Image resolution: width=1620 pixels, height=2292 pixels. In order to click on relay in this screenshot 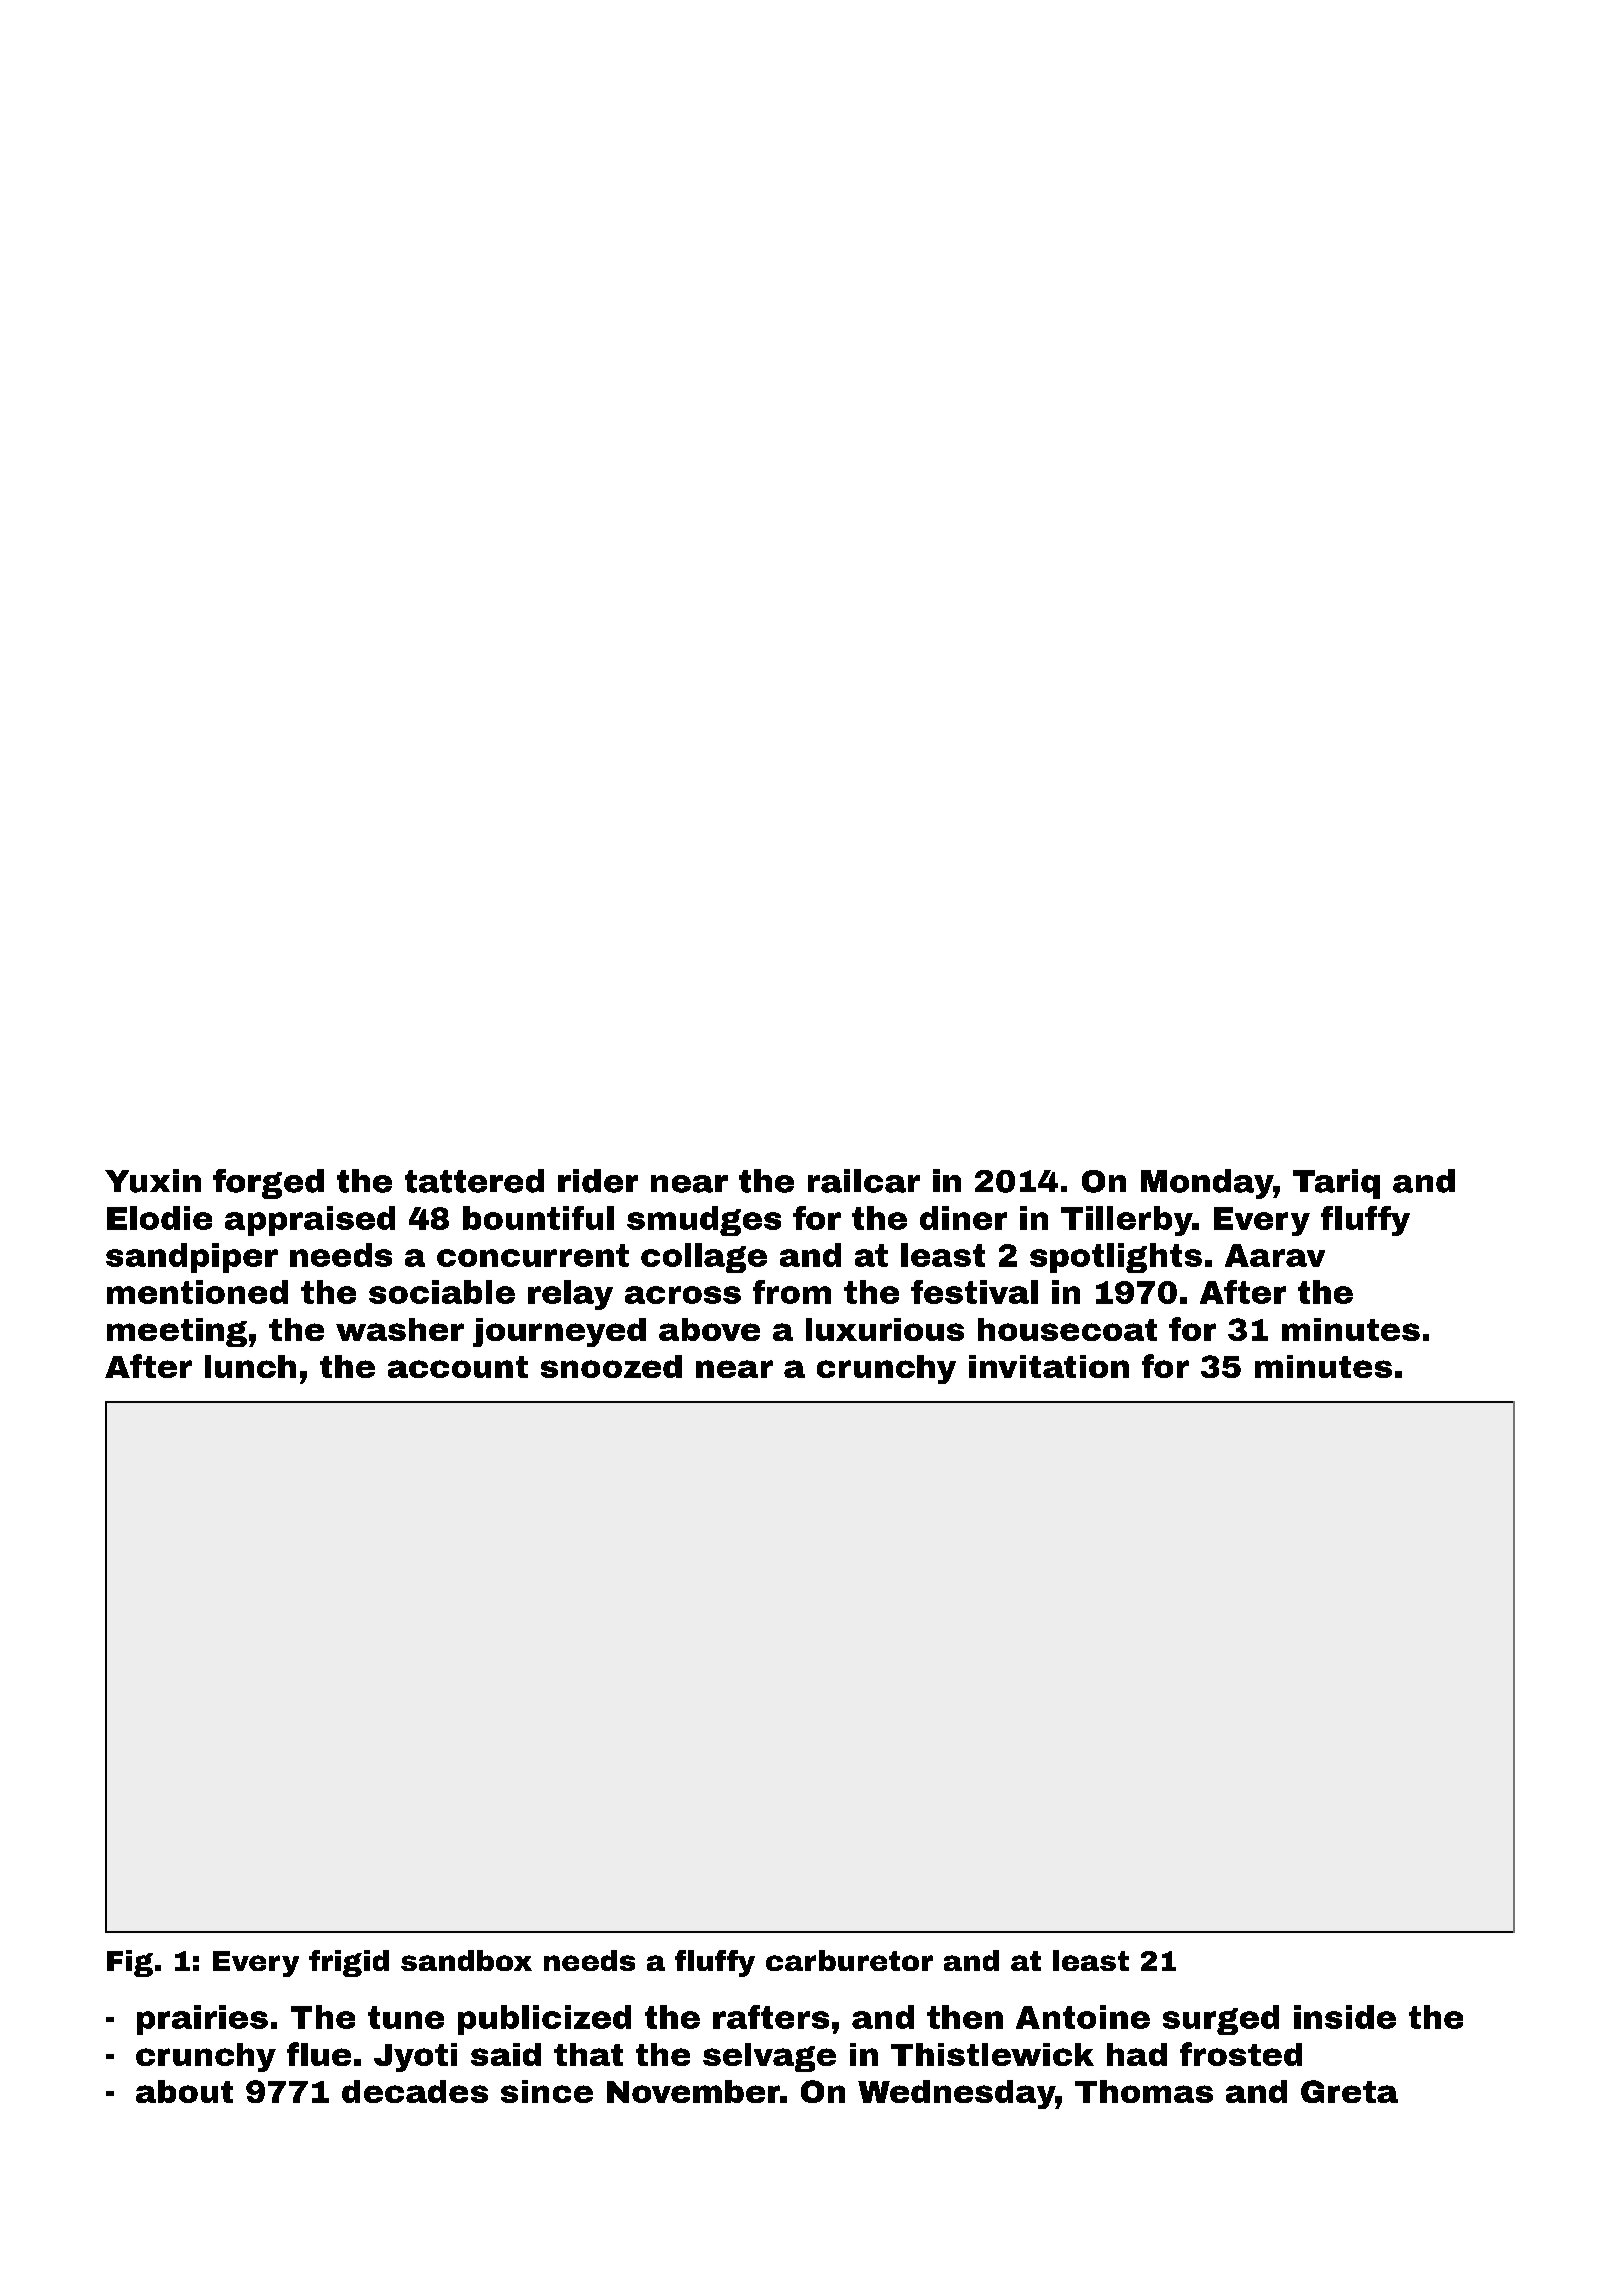, I will do `click(570, 1295)`.
